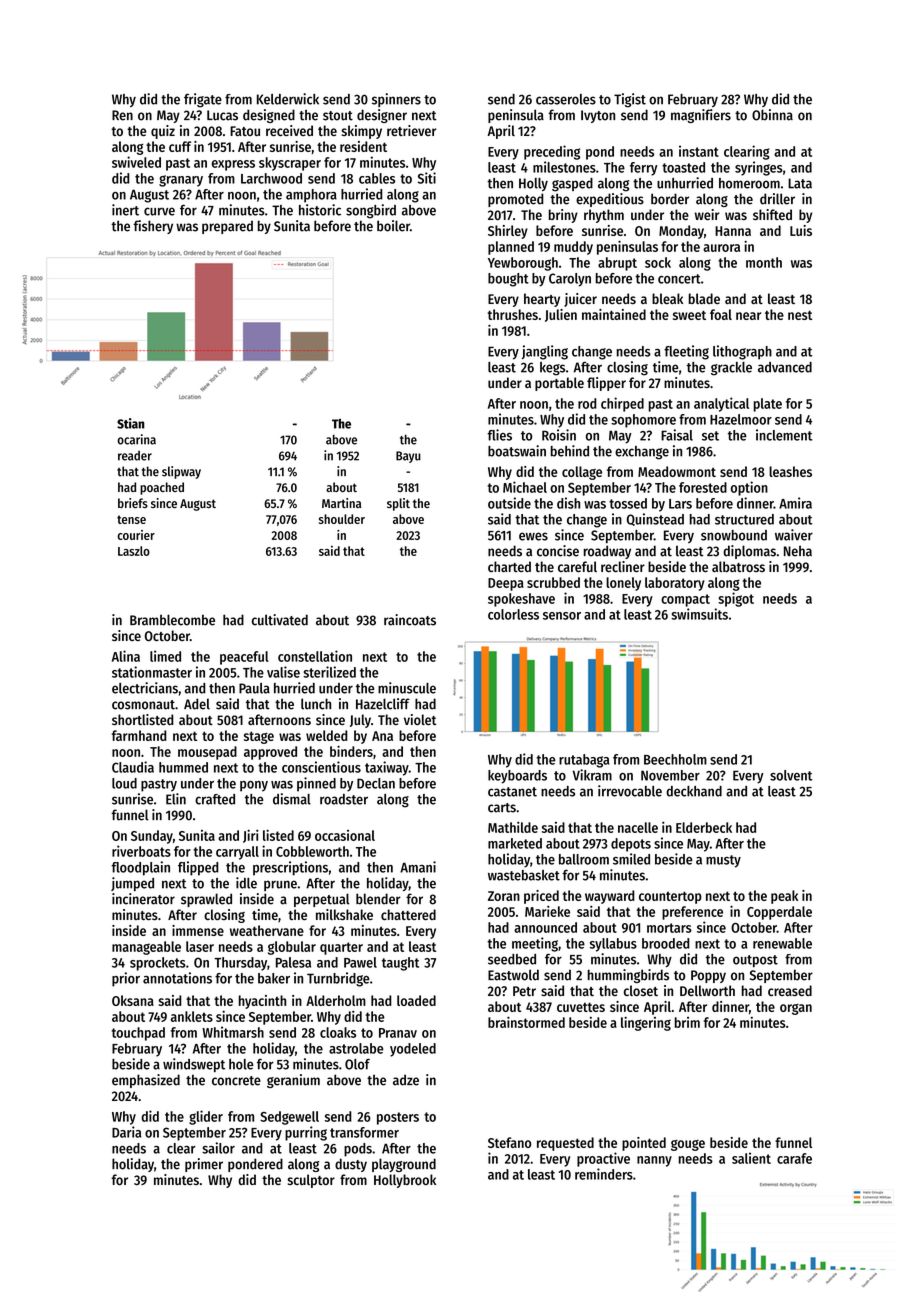 The height and width of the screenshot is (1314, 924). I want to click on carafe, so click(794, 1158).
